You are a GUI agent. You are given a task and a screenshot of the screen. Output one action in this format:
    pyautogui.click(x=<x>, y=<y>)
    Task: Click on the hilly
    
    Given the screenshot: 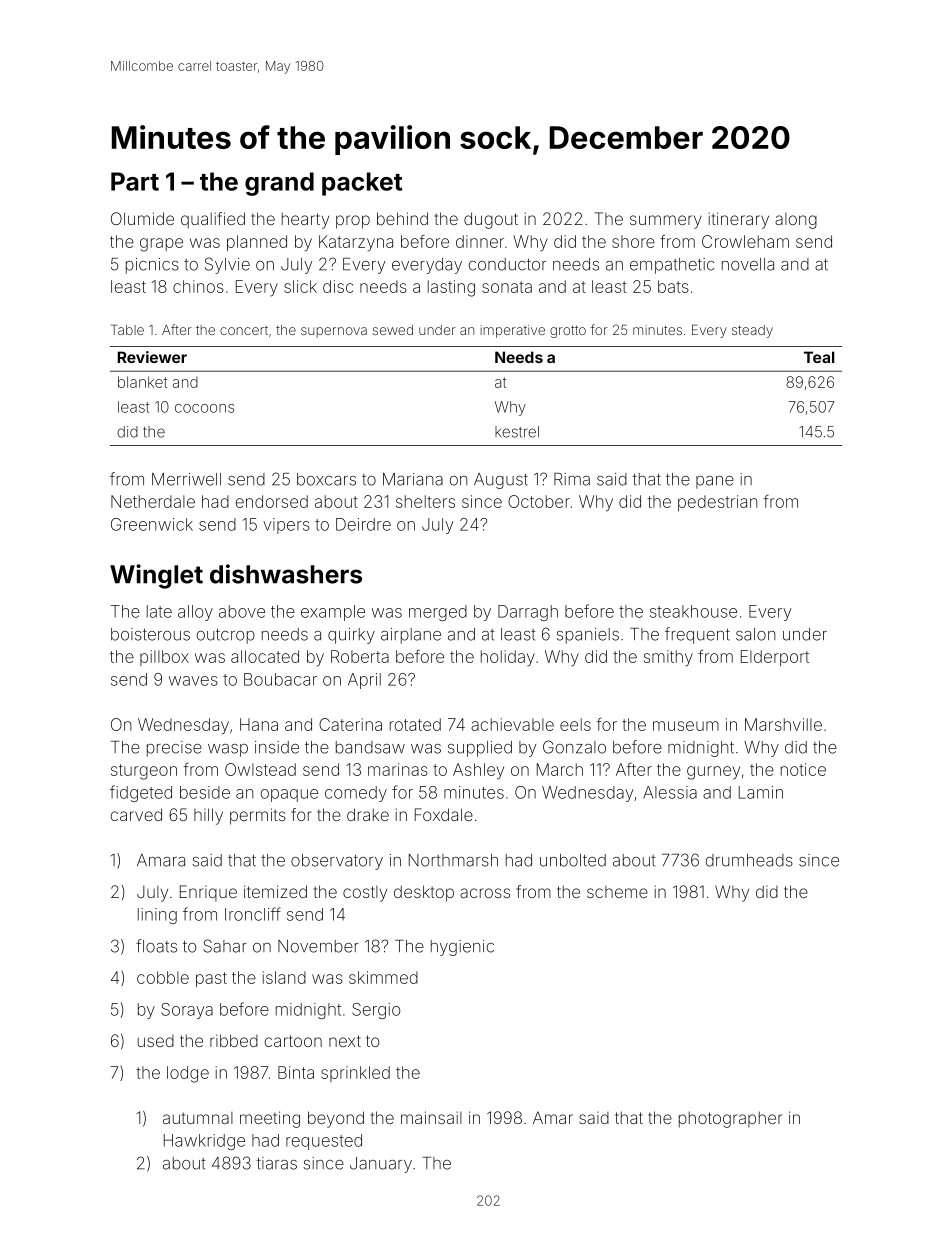 What is the action you would take?
    pyautogui.click(x=208, y=816)
